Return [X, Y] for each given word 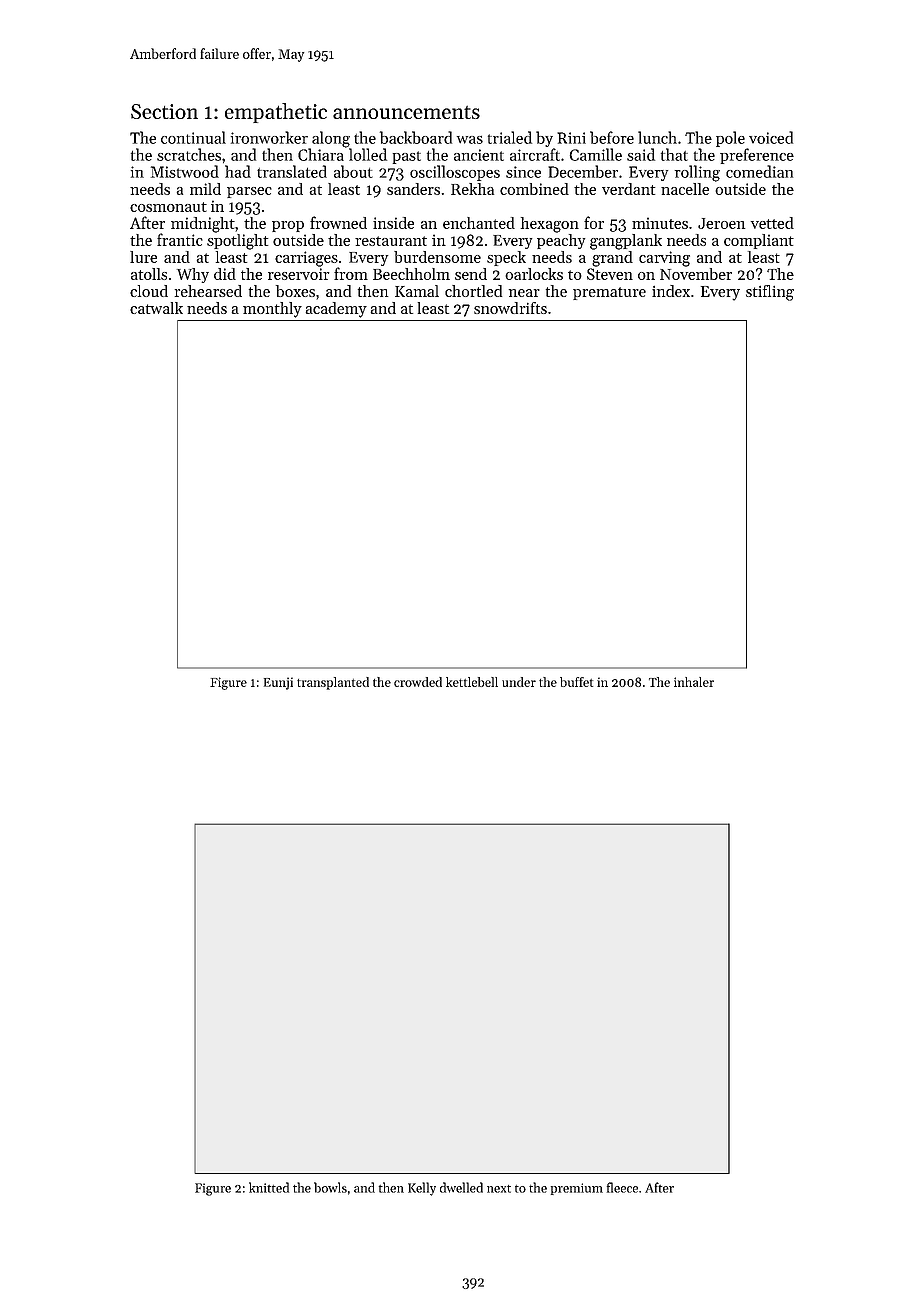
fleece [622, 1187]
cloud [149, 291]
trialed [510, 137]
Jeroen [721, 223]
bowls [330, 1187]
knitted [269, 1187]
